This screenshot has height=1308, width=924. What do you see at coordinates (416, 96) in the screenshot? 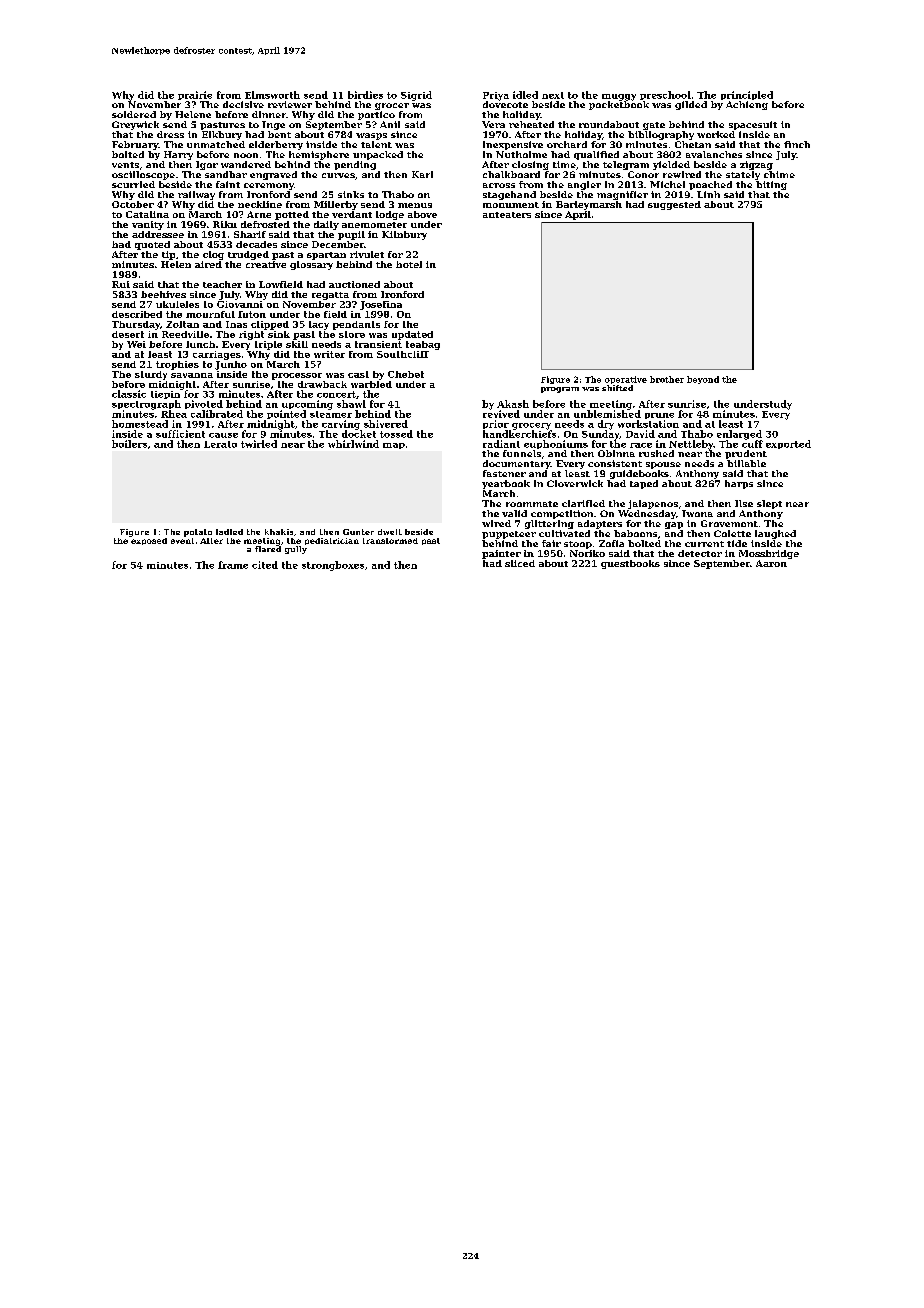
I see `Sigrid` at bounding box center [416, 96].
